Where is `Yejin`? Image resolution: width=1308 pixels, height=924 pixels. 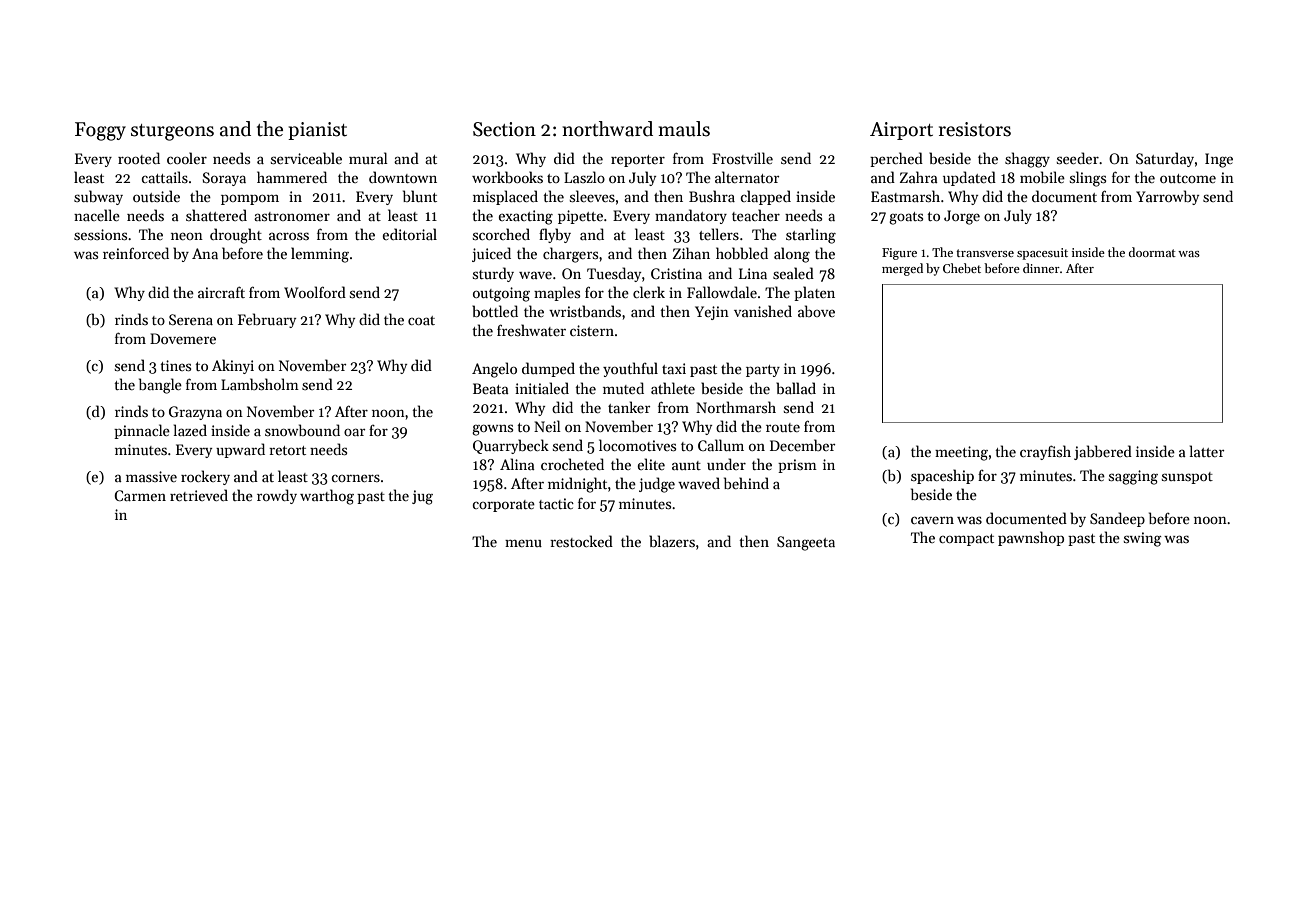 Yejin is located at coordinates (712, 313).
